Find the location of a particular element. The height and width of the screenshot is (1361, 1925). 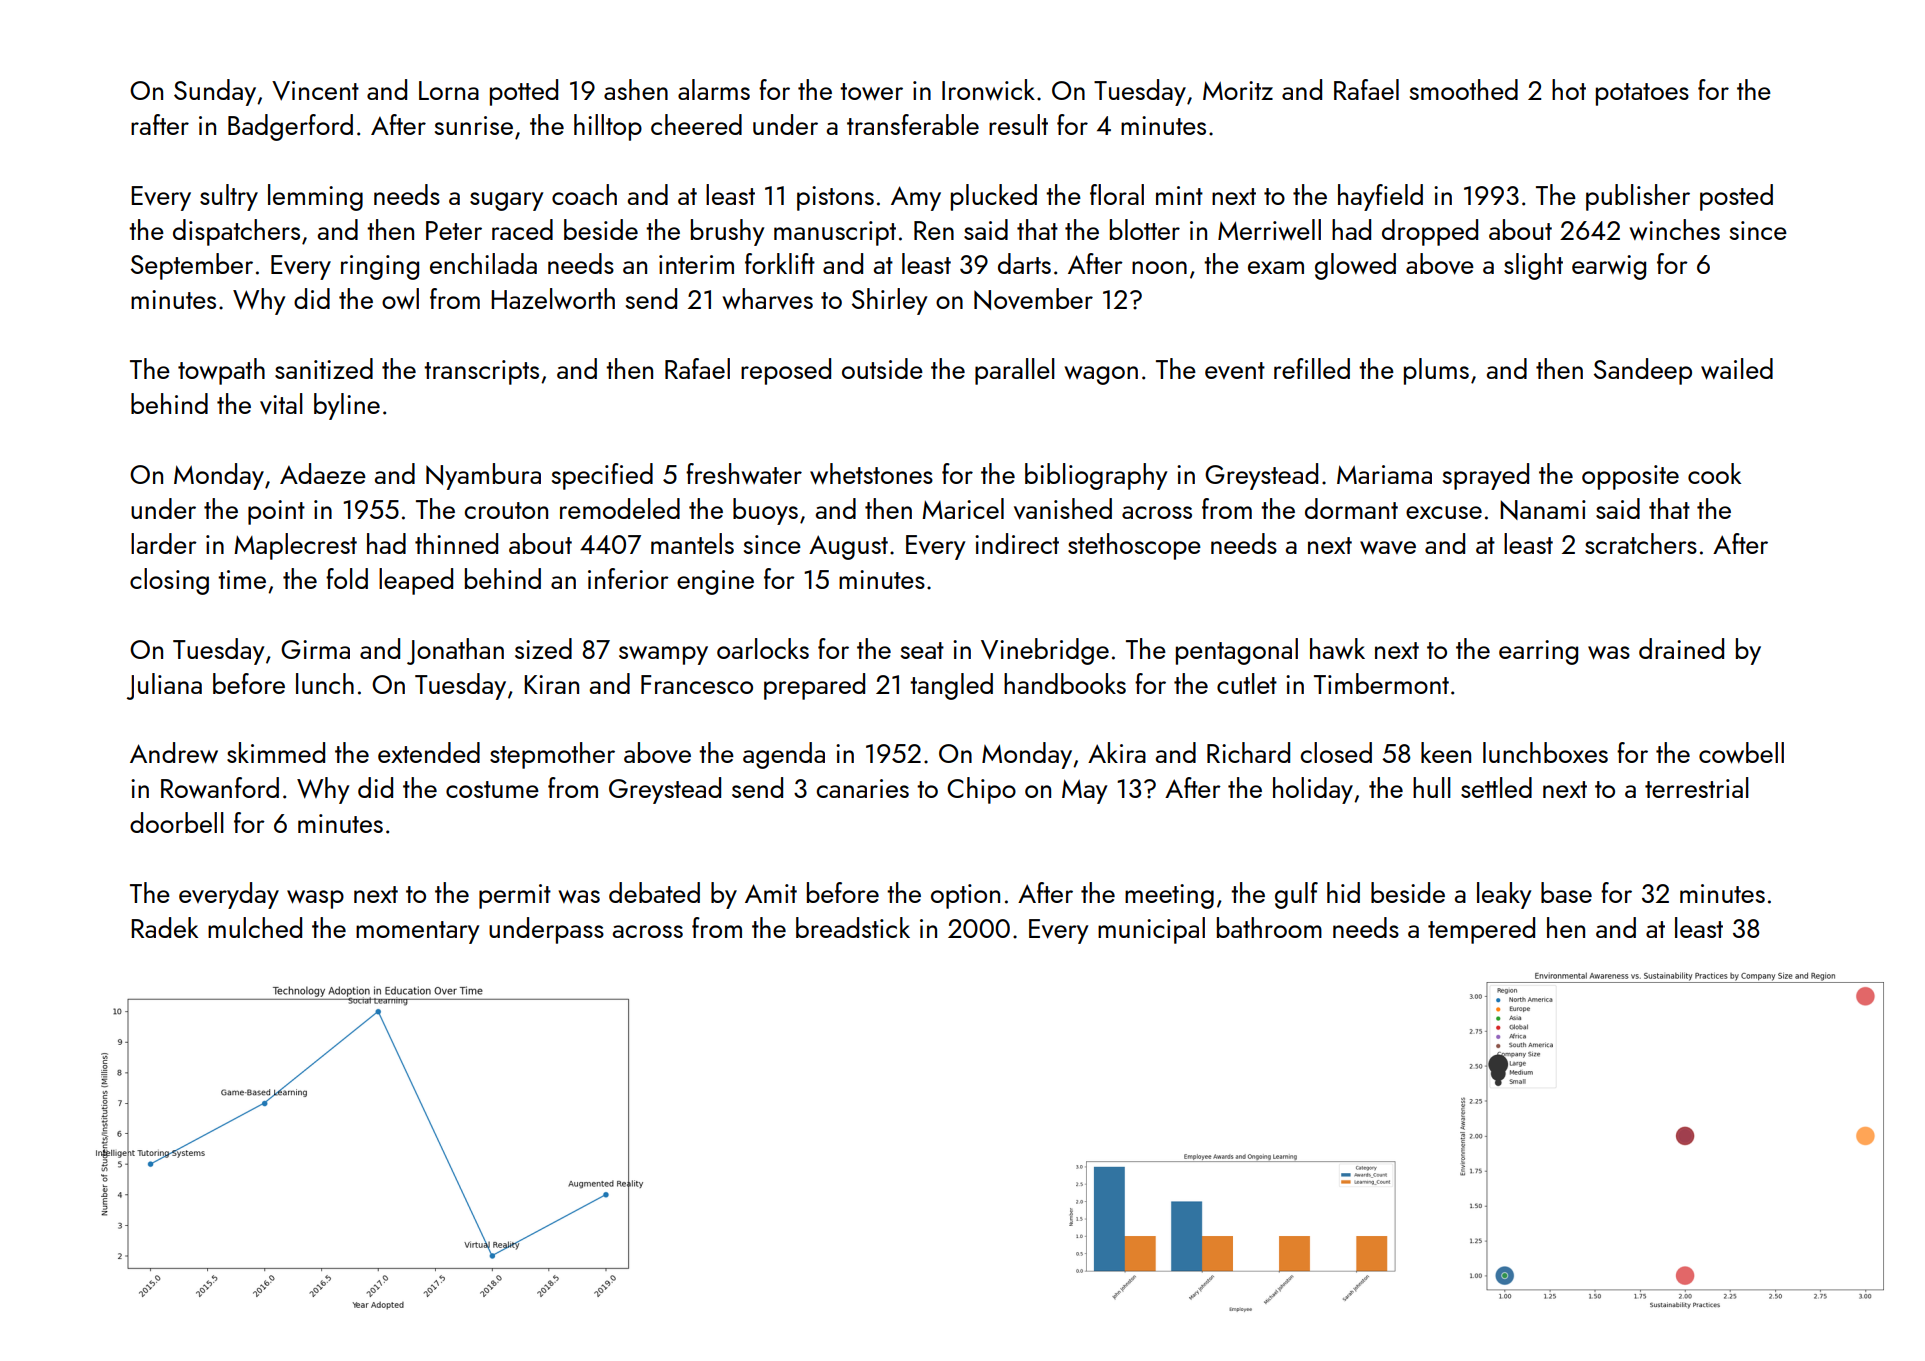

permit is located at coordinates (515, 896).
